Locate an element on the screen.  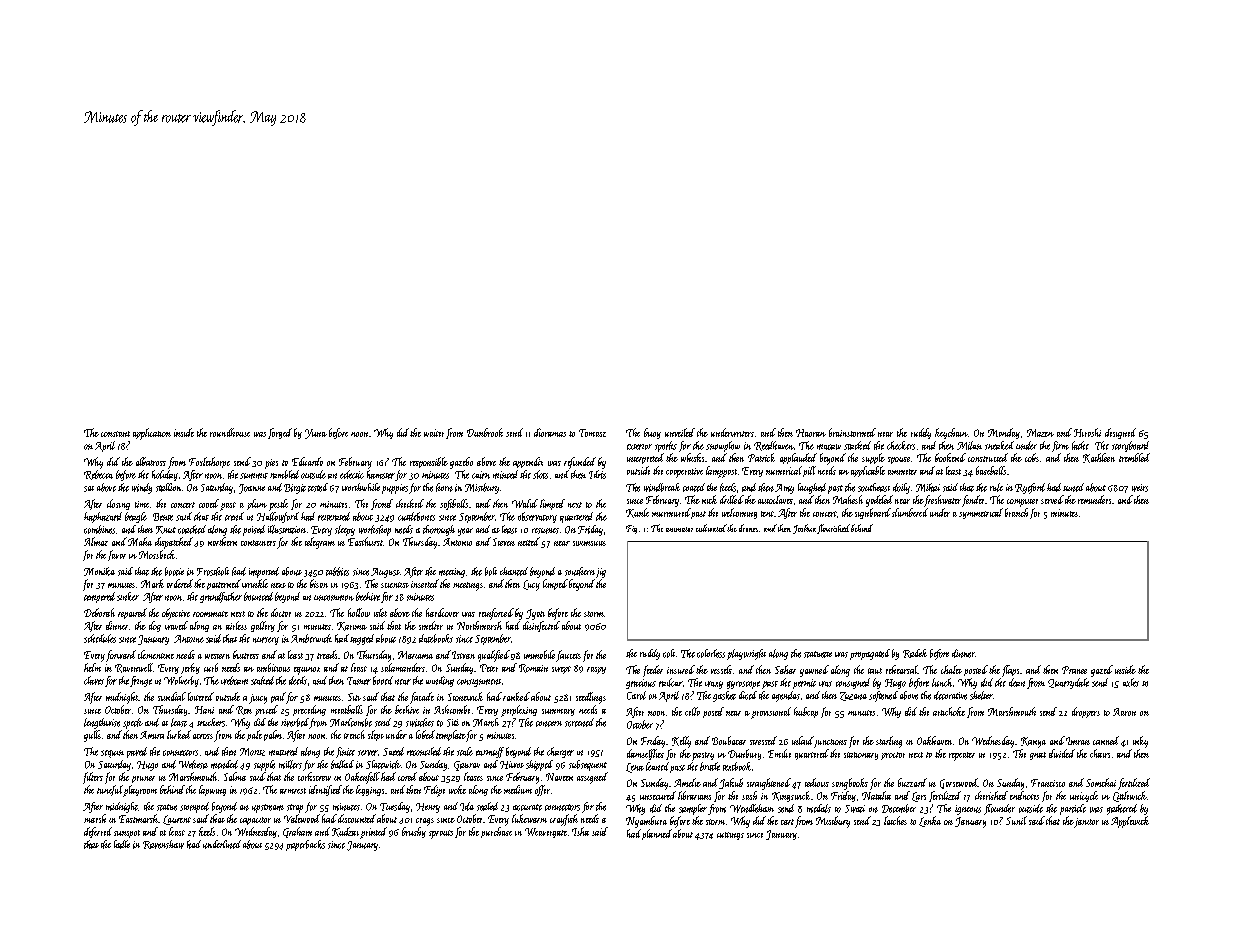
Mazen is located at coordinates (1040, 433).
